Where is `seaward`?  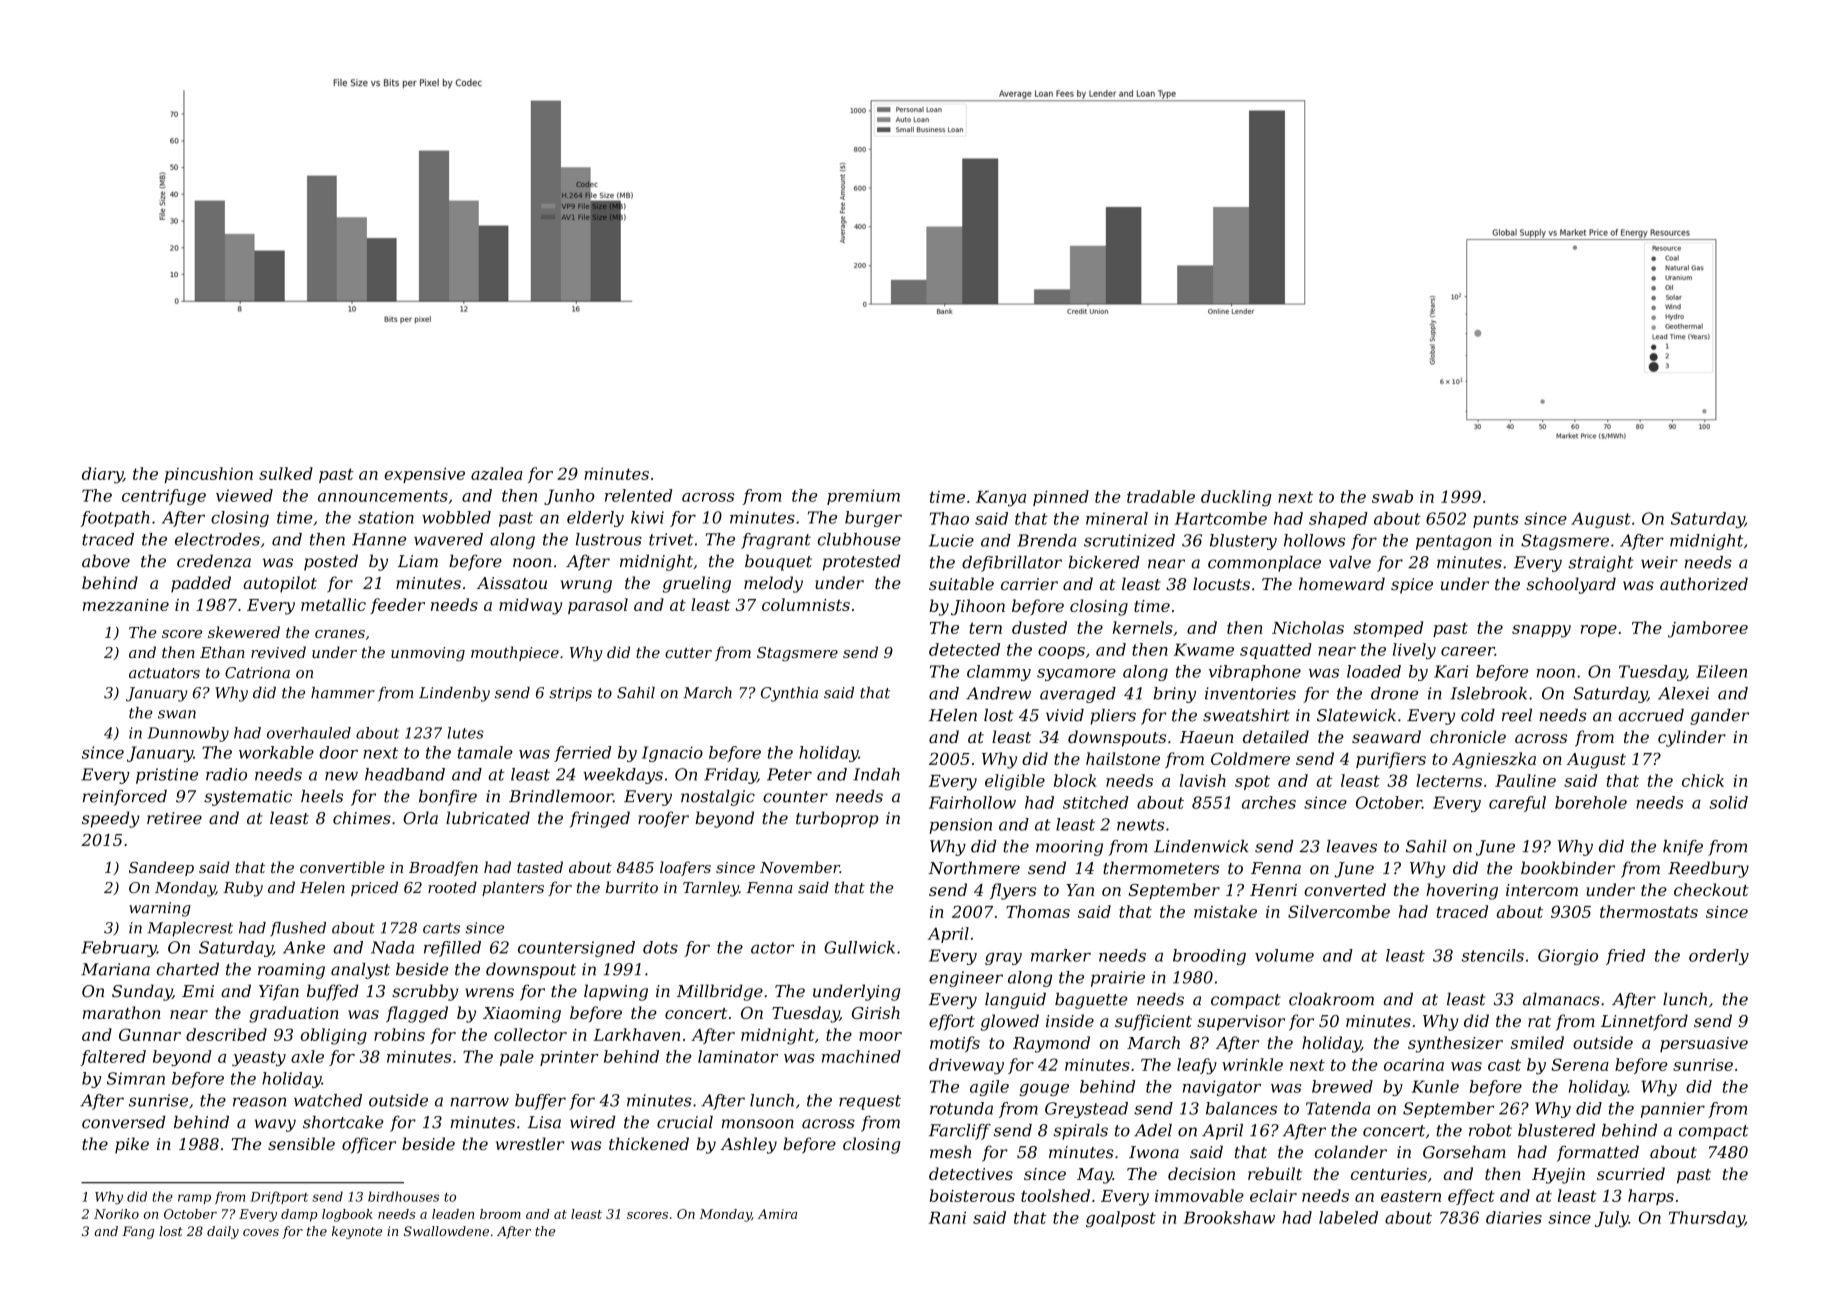
seaward is located at coordinates (1386, 736).
